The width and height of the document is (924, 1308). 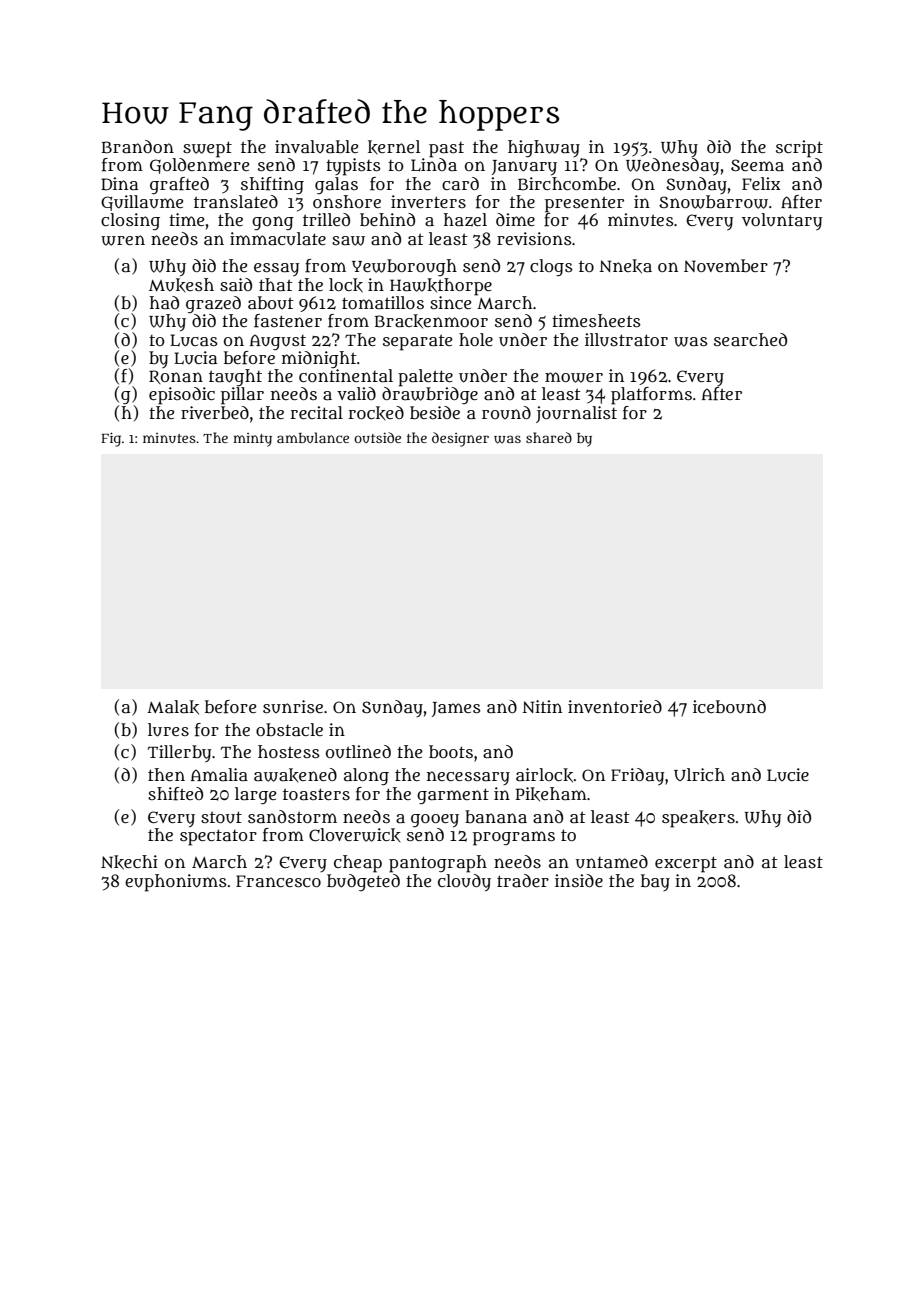 What do you see at coordinates (446, 150) in the document?
I see `past` at bounding box center [446, 150].
